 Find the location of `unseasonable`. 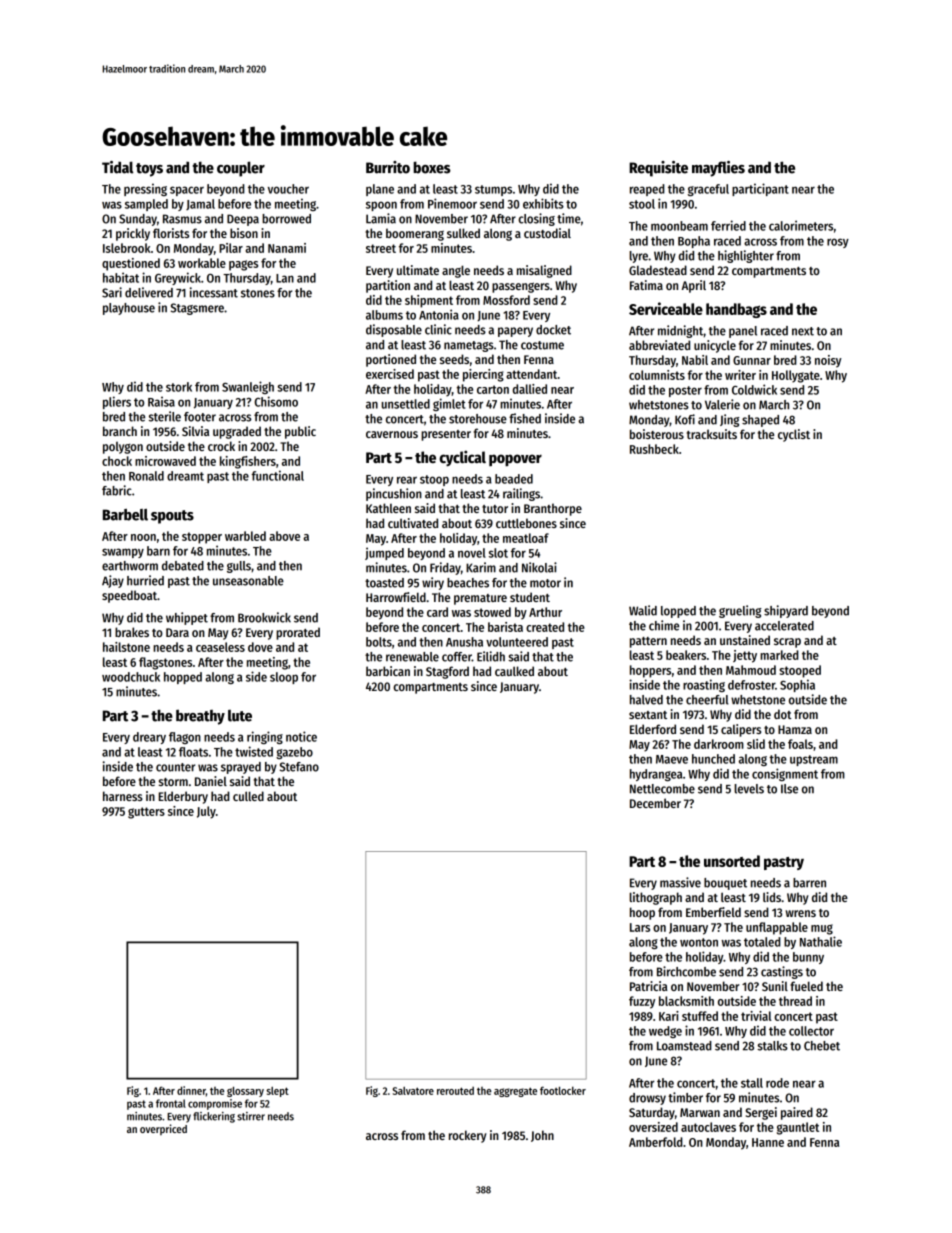

unseasonable is located at coordinates (248, 581).
